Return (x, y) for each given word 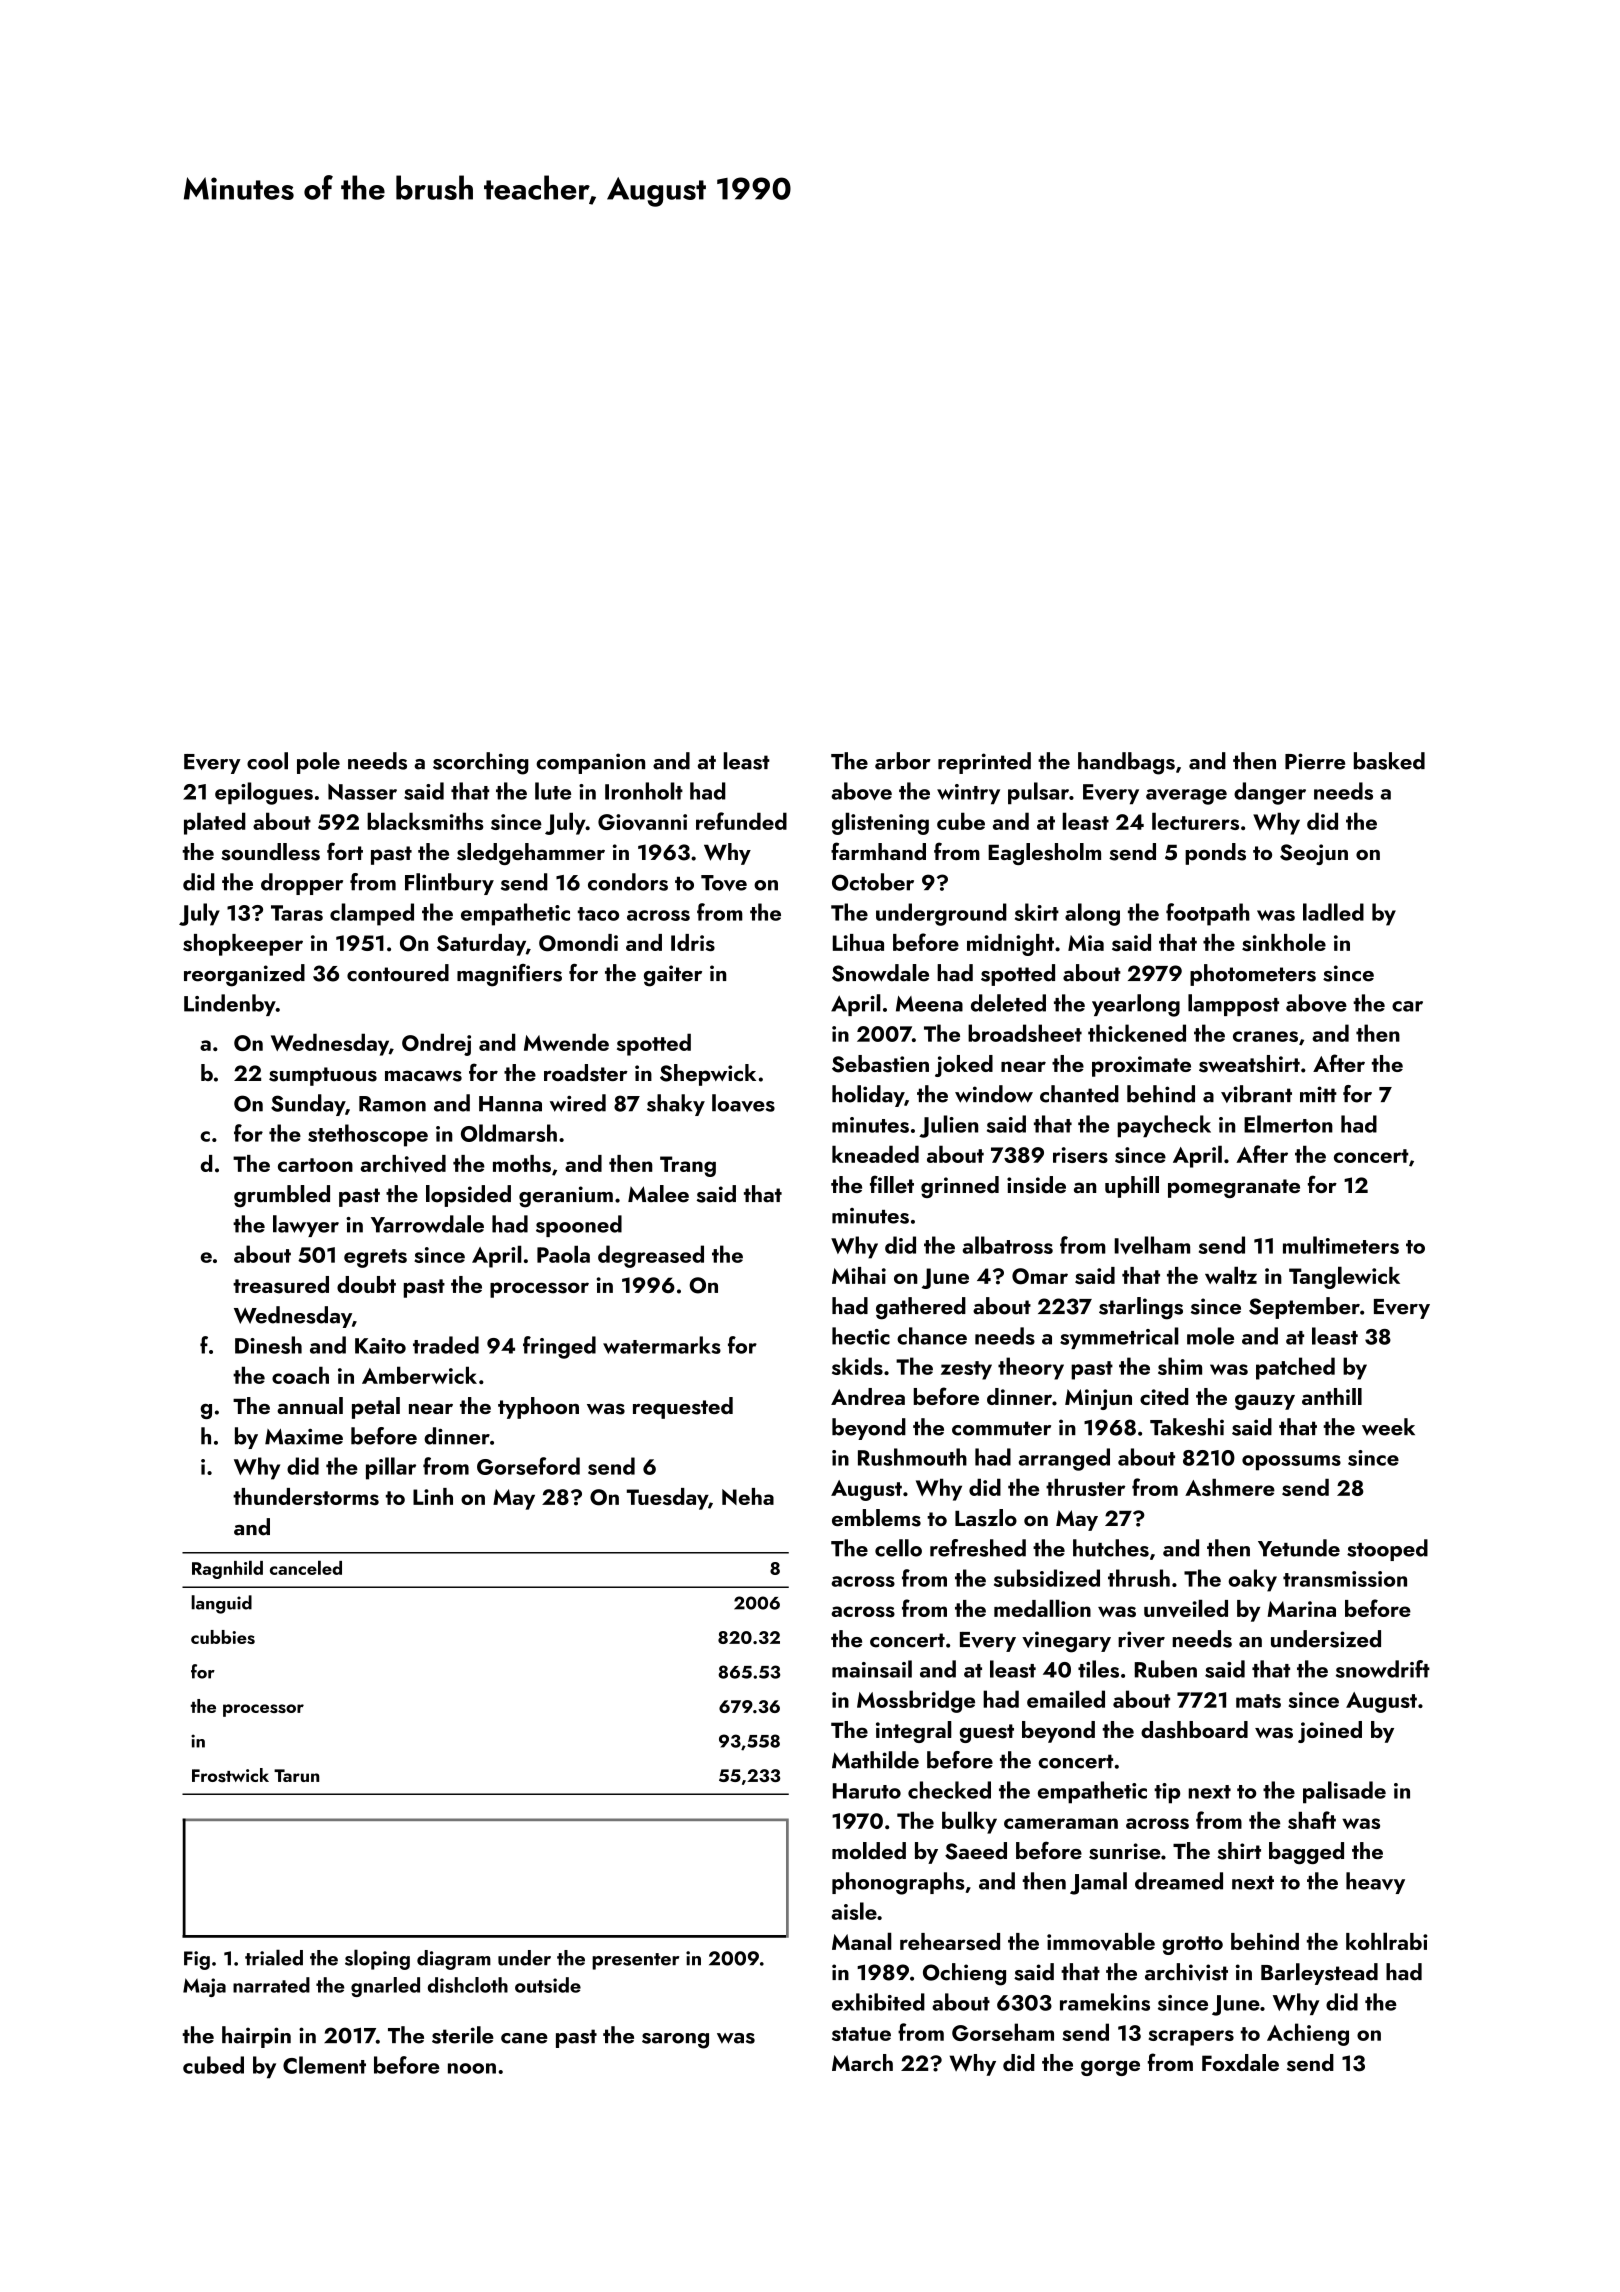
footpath (1208, 914)
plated (215, 823)
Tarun (296, 1775)
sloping (377, 1959)
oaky (1252, 1580)
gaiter (673, 976)
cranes (1265, 1036)
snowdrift (1383, 1669)
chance (932, 1336)
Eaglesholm (1044, 854)
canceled (306, 1567)
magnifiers (509, 975)
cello (898, 1548)
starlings (1141, 1308)
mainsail (872, 1669)
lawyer (306, 1226)
